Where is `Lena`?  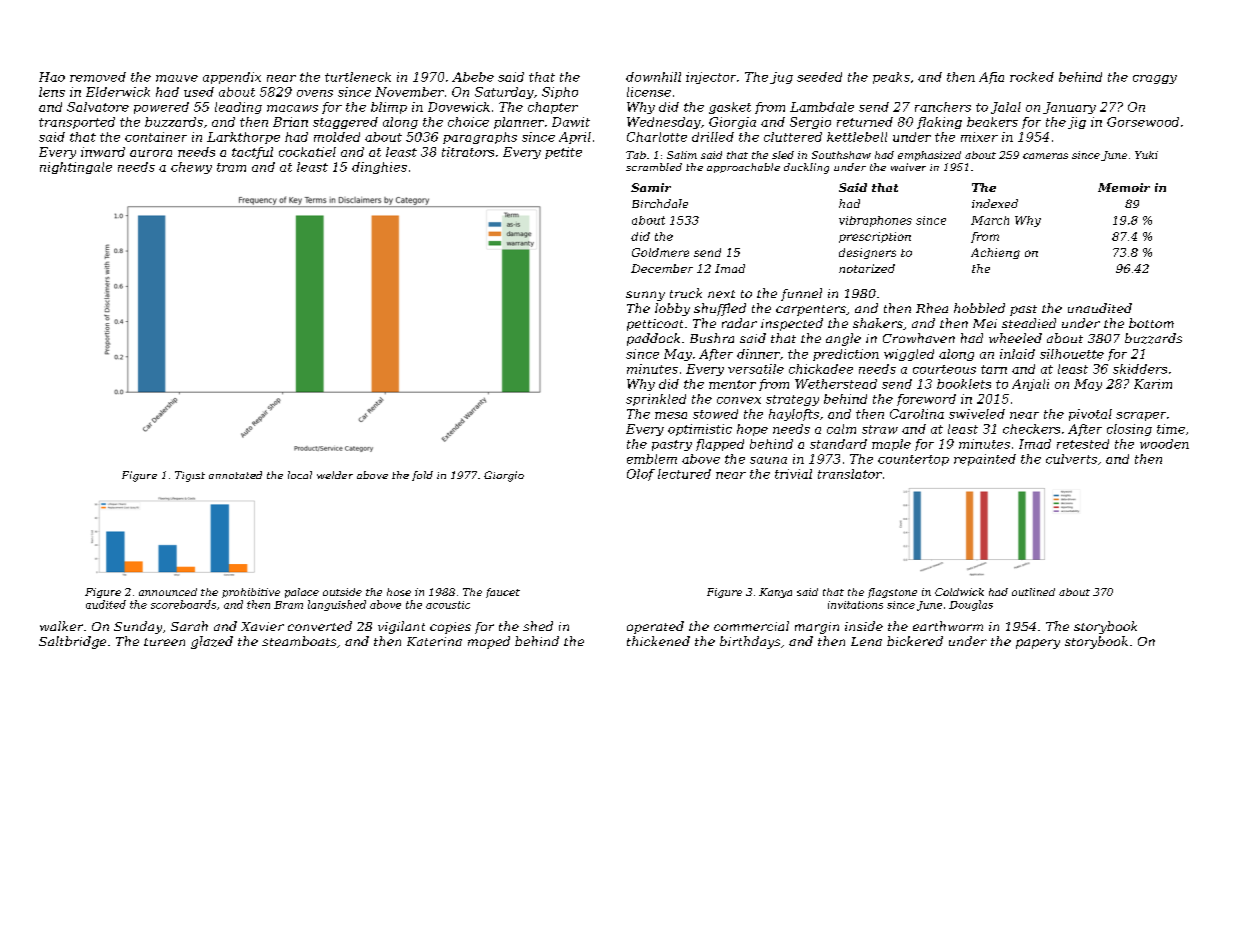 Lena is located at coordinates (866, 641).
